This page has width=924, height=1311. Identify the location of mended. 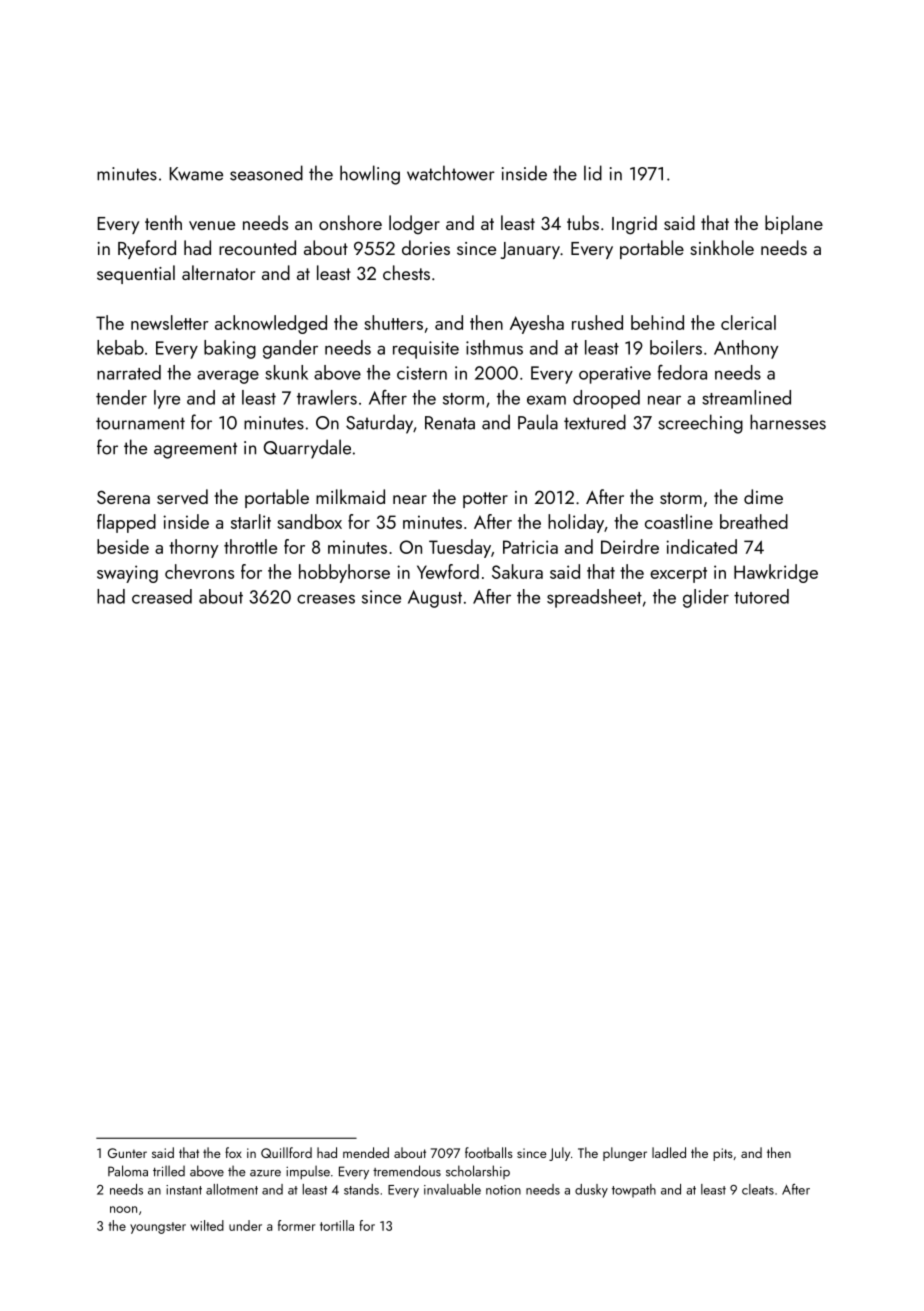
(366, 1152).
